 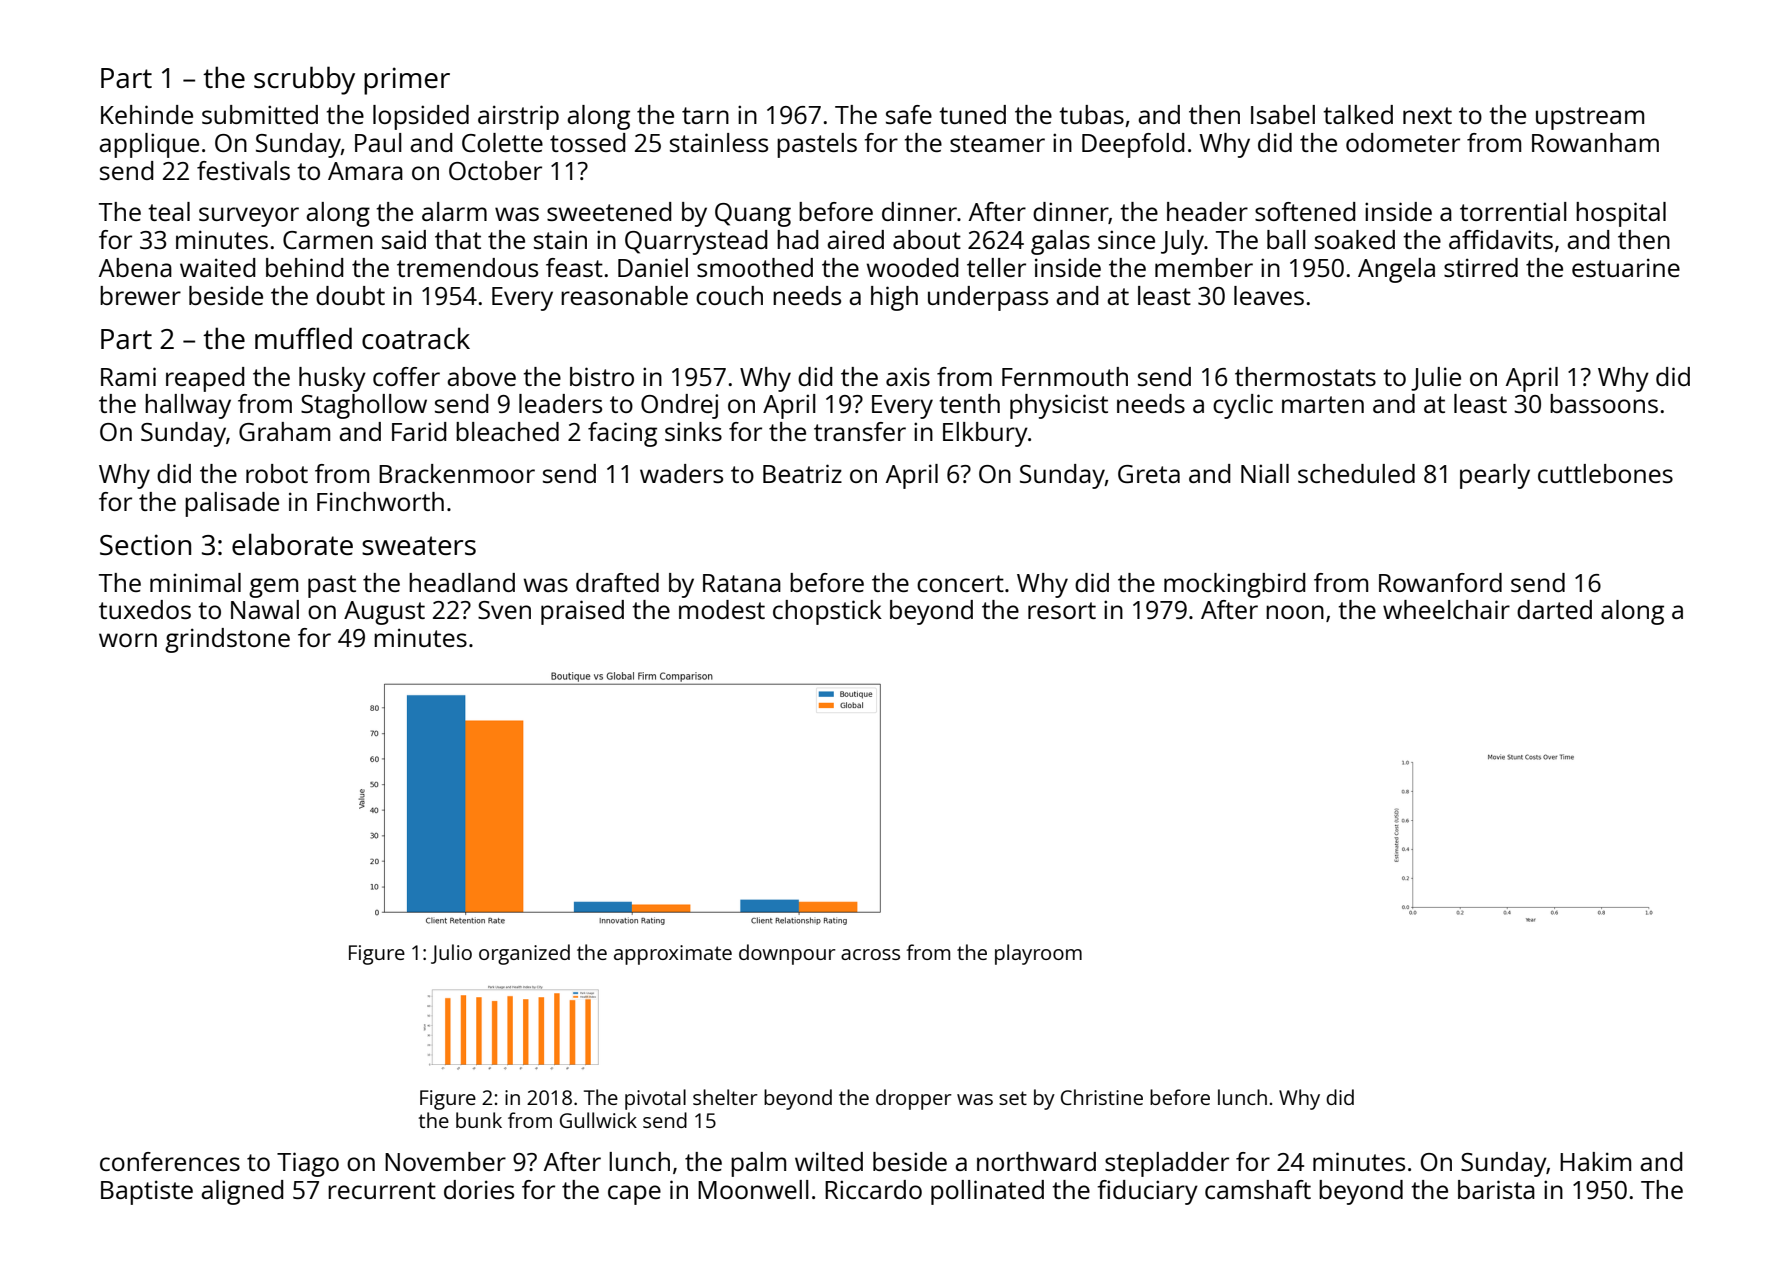 I want to click on transfer, so click(x=860, y=431).
